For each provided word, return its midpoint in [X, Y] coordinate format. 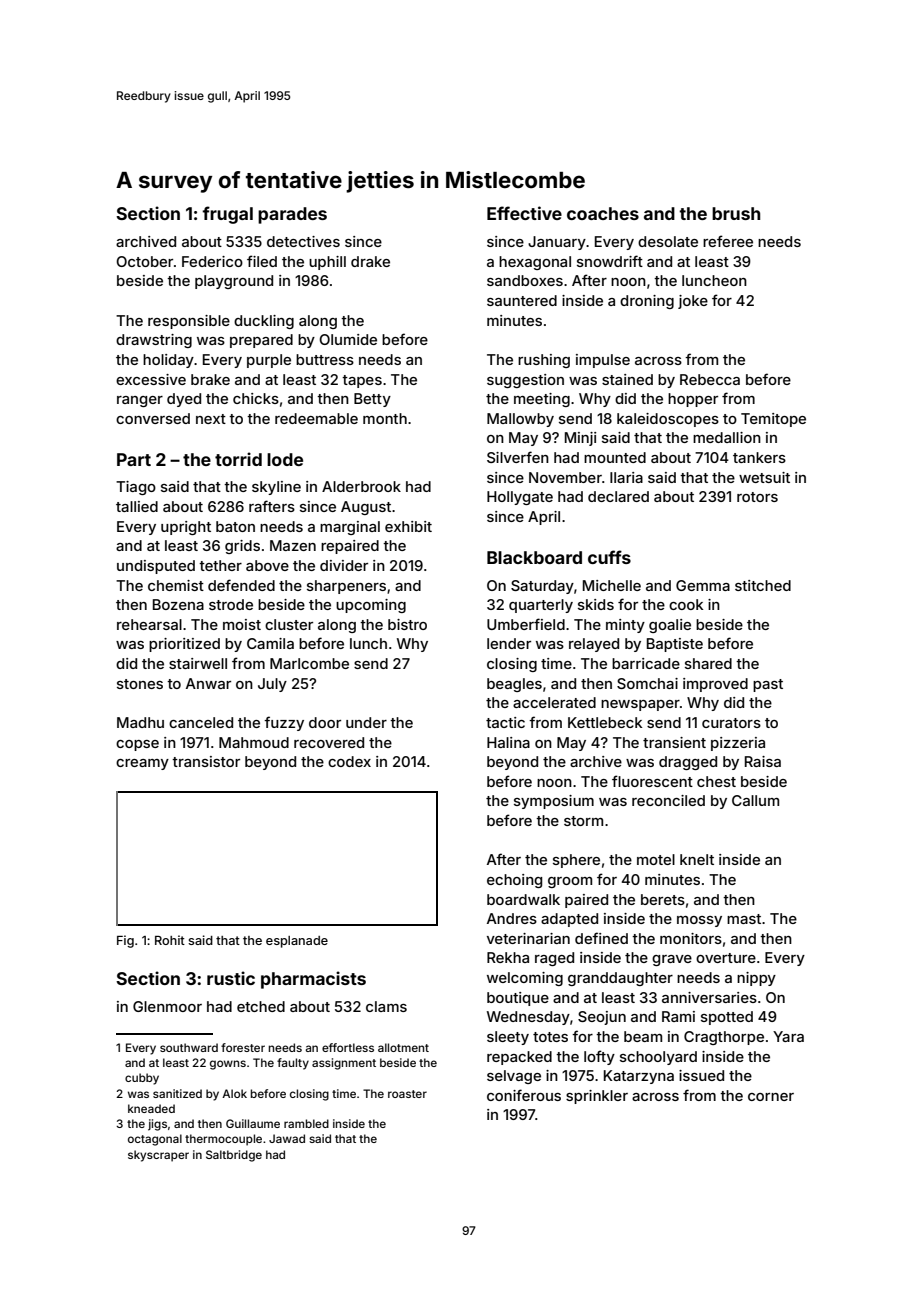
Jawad [287, 1138]
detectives [303, 241]
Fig [125, 941]
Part [134, 459]
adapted [569, 920]
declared [618, 496]
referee [728, 241]
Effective [524, 213]
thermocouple [223, 1140]
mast [744, 919]
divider [344, 565]
